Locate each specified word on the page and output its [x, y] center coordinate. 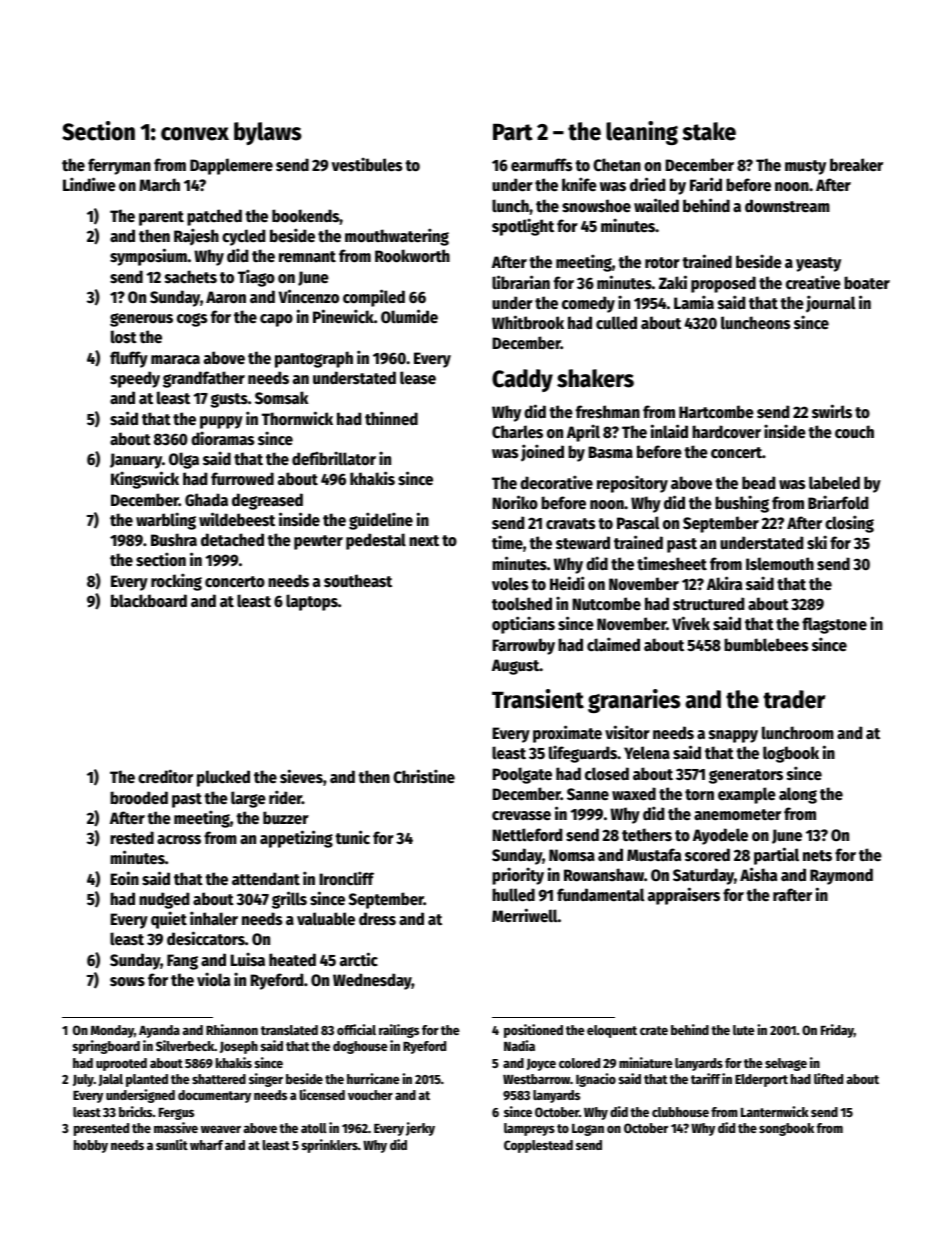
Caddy [522, 380]
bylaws [268, 133]
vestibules [367, 164]
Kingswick [145, 480]
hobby [91, 1146]
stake [709, 131]
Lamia [694, 302]
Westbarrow [536, 1079]
